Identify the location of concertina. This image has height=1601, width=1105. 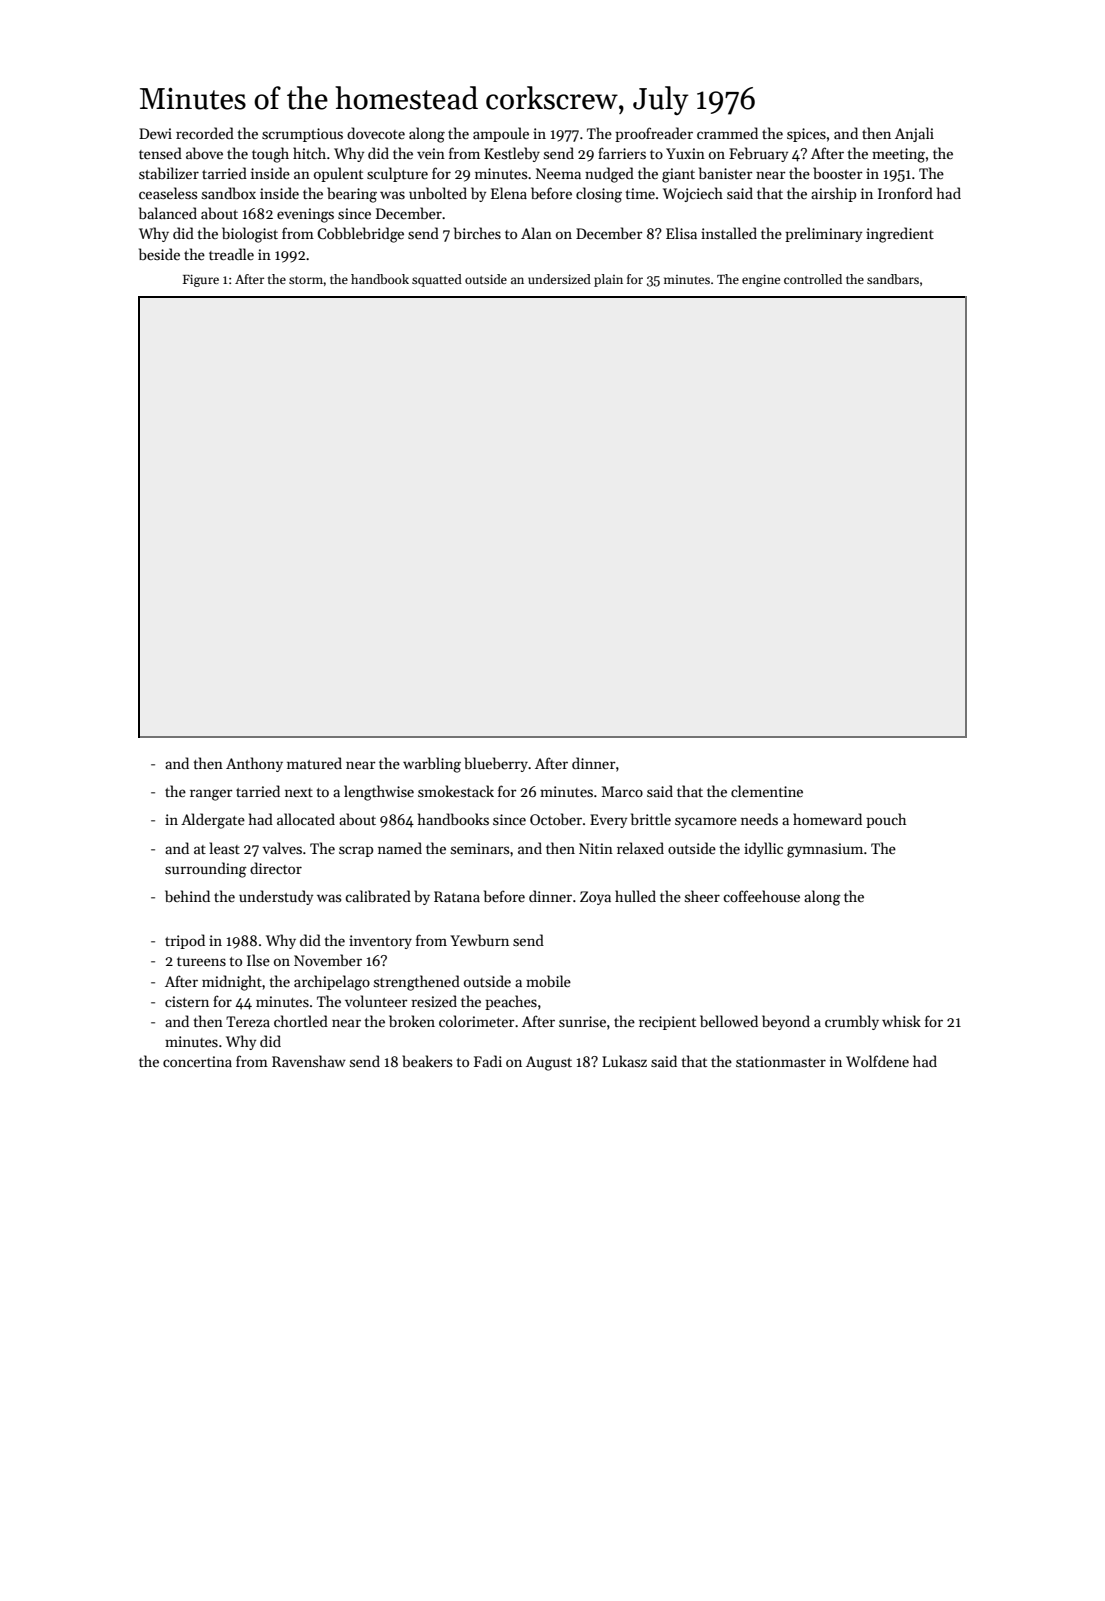
(197, 1061).
